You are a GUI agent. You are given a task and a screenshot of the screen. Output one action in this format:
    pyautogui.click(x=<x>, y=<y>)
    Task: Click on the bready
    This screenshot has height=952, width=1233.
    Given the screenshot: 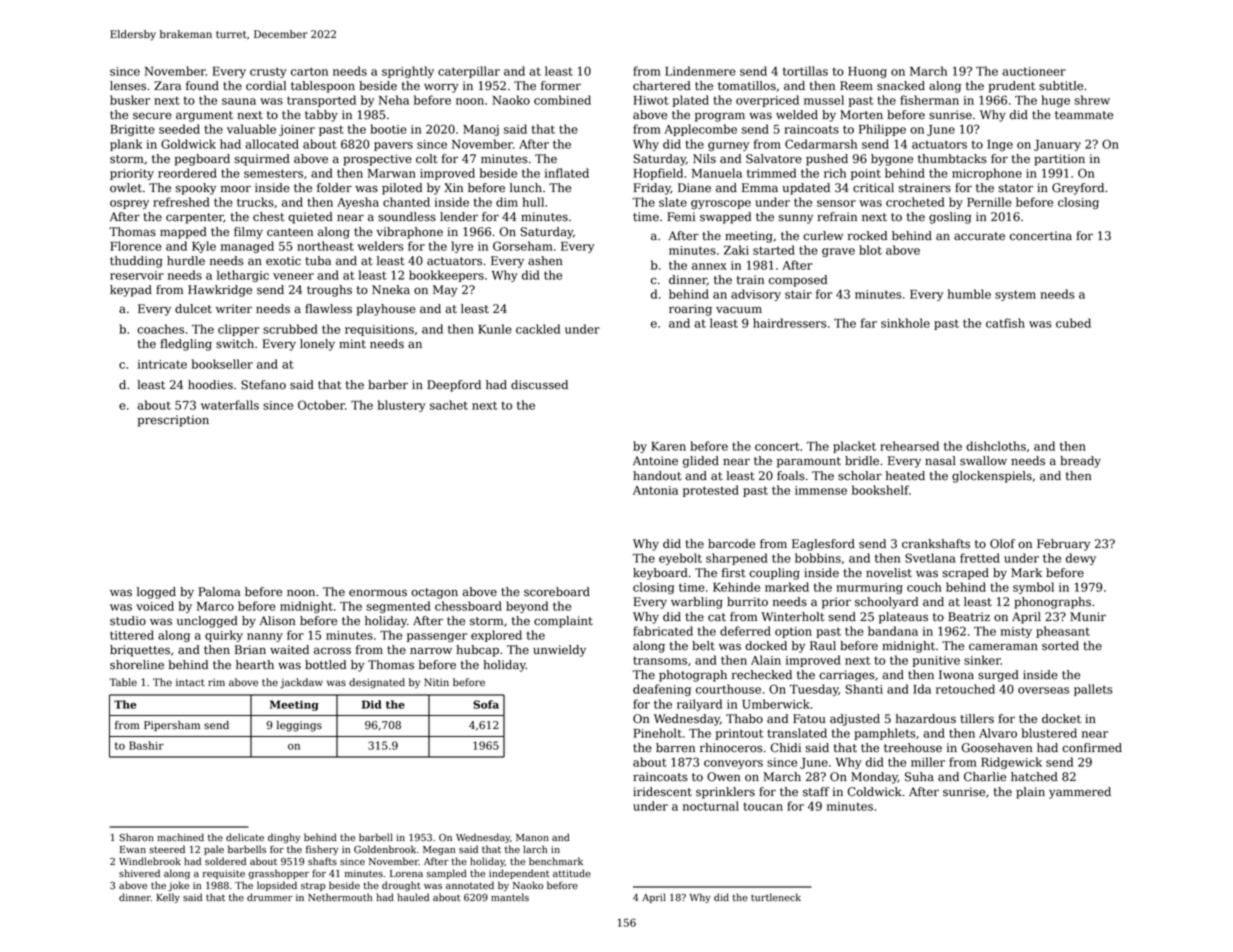 What is the action you would take?
    pyautogui.click(x=1080, y=462)
